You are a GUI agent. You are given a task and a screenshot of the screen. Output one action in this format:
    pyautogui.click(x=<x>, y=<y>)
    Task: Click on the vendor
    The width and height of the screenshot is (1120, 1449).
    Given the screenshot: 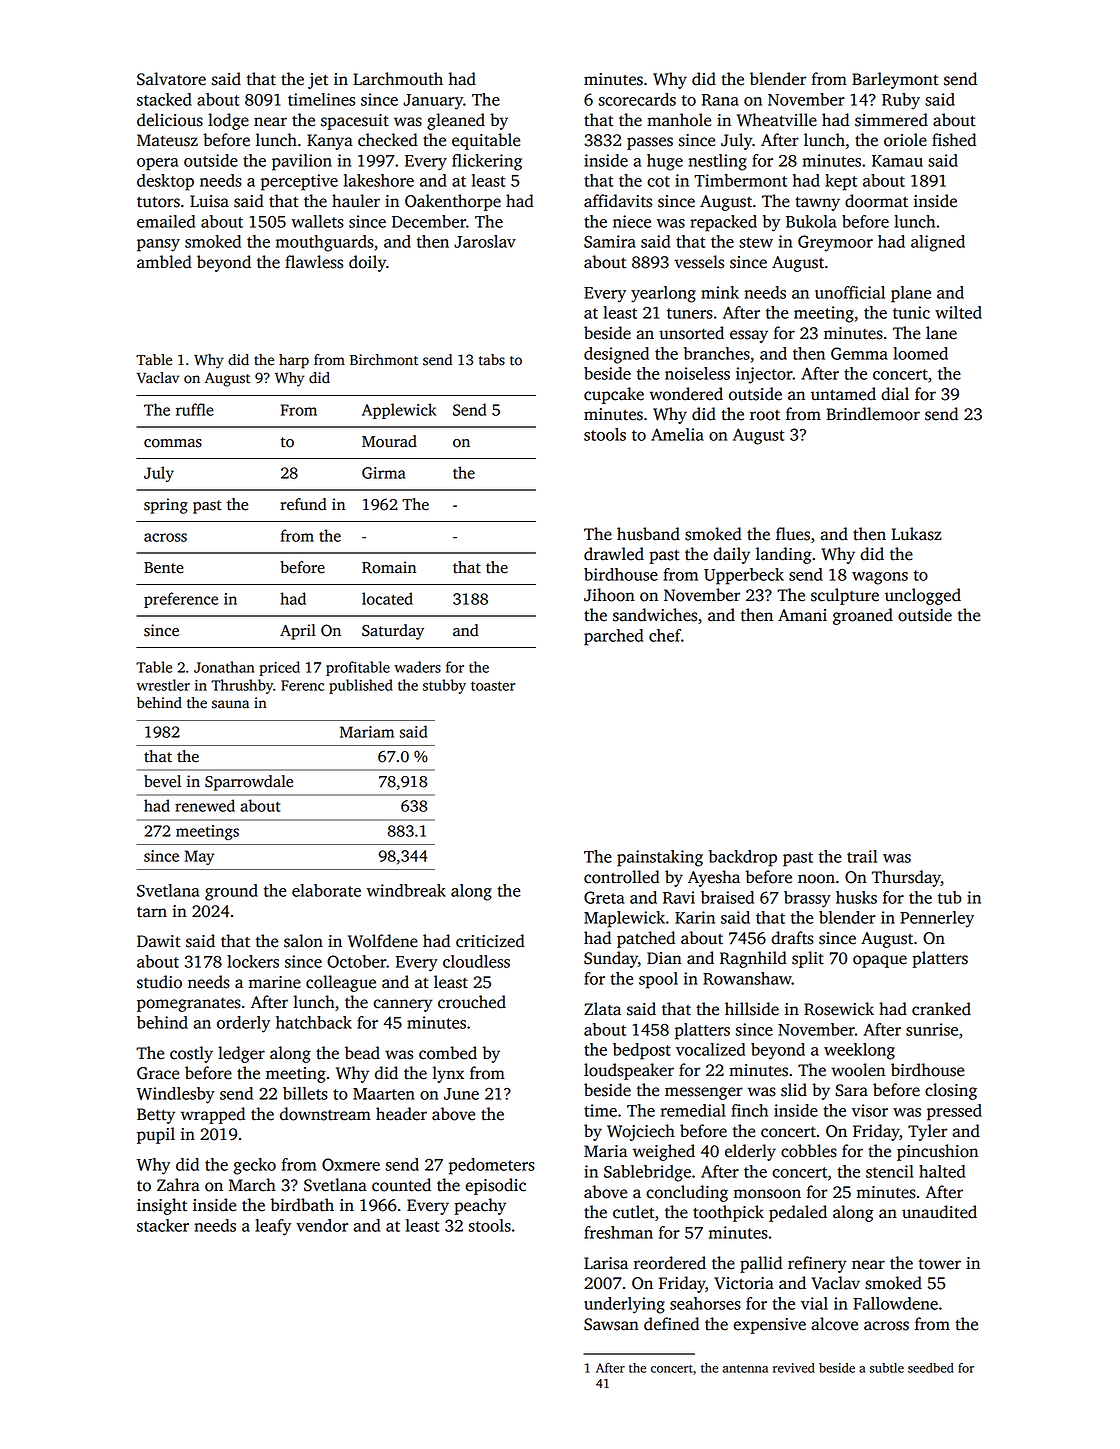 What is the action you would take?
    pyautogui.click(x=322, y=1225)
